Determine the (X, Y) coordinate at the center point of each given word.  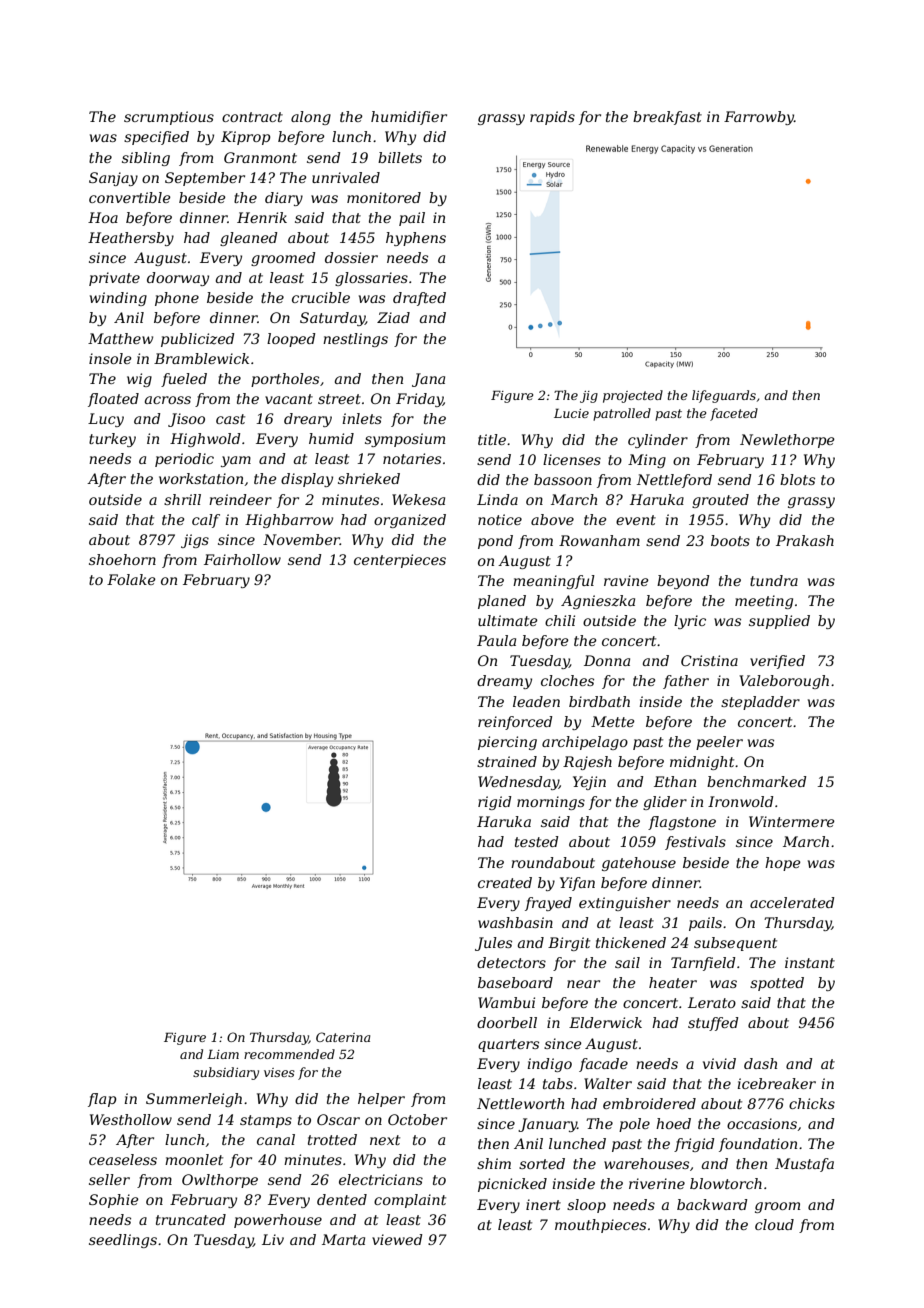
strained (507, 761)
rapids (552, 118)
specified (156, 138)
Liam (223, 1054)
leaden (536, 701)
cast (230, 419)
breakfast (667, 118)
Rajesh (587, 763)
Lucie (571, 413)
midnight (702, 763)
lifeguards (724, 396)
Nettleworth (520, 1103)
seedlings (123, 1241)
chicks (812, 1103)
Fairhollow (242, 559)
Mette (613, 721)
